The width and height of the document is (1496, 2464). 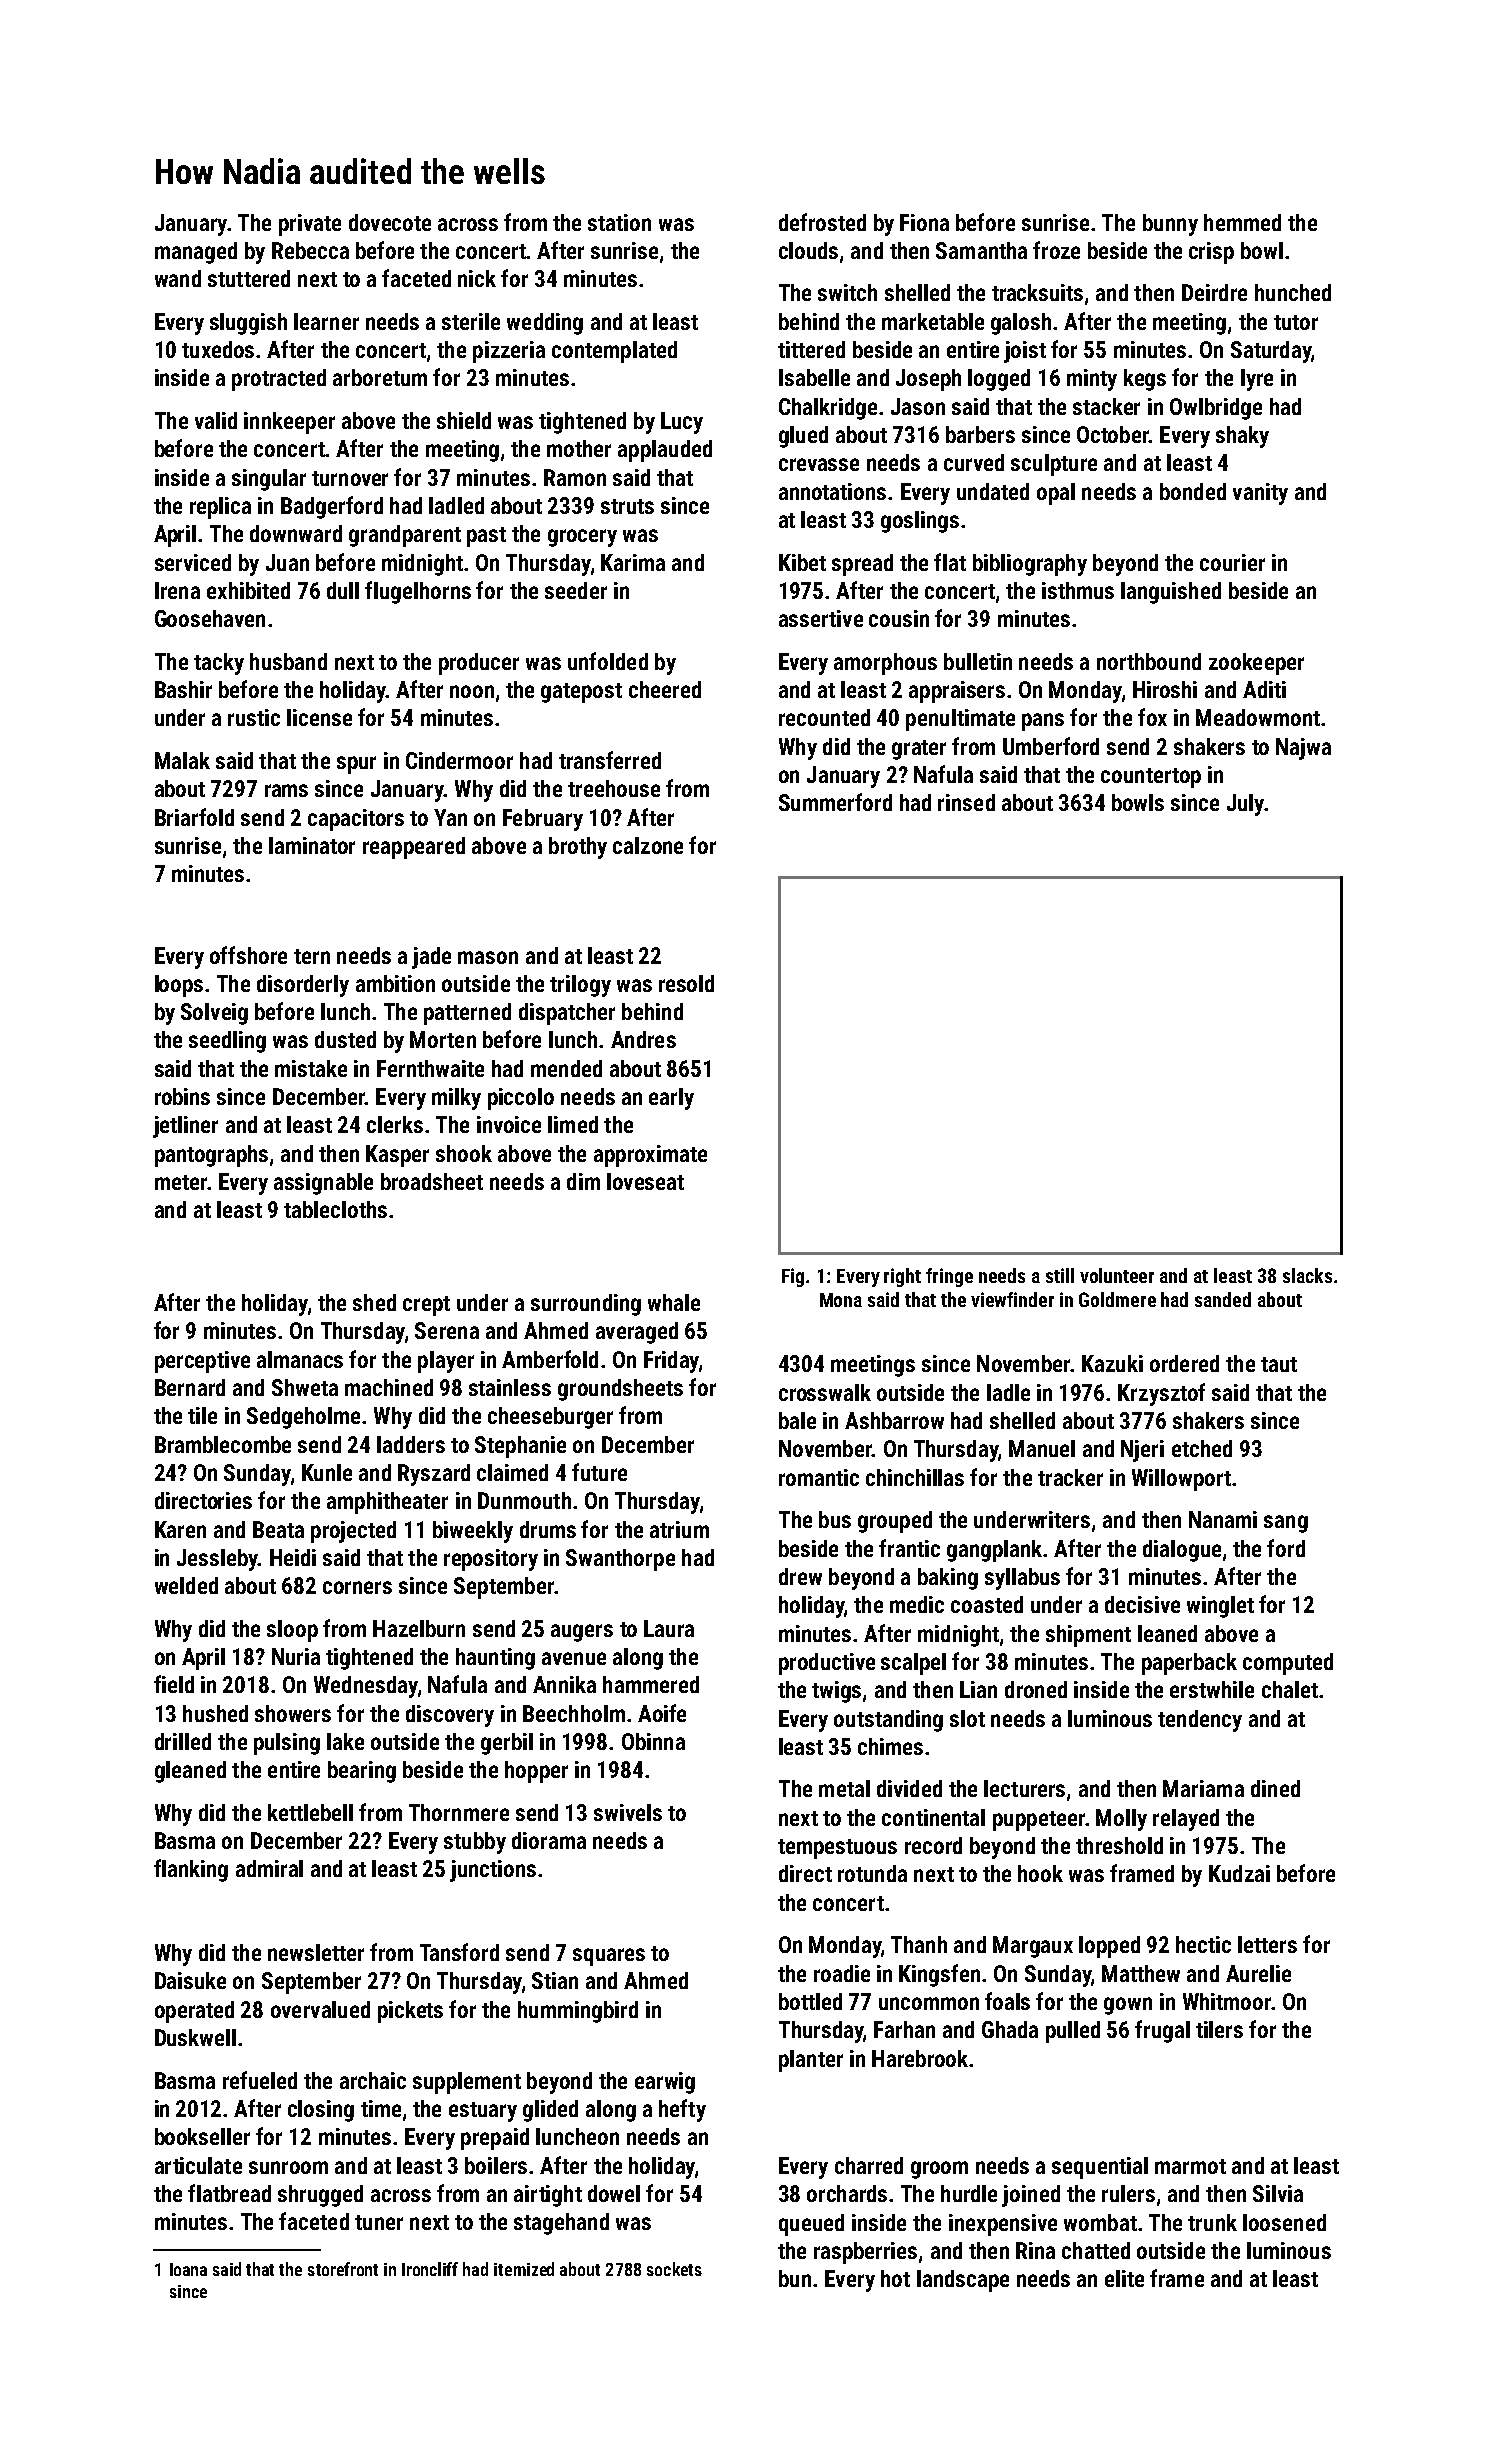 What do you see at coordinates (1036, 1689) in the document?
I see `droned` at bounding box center [1036, 1689].
